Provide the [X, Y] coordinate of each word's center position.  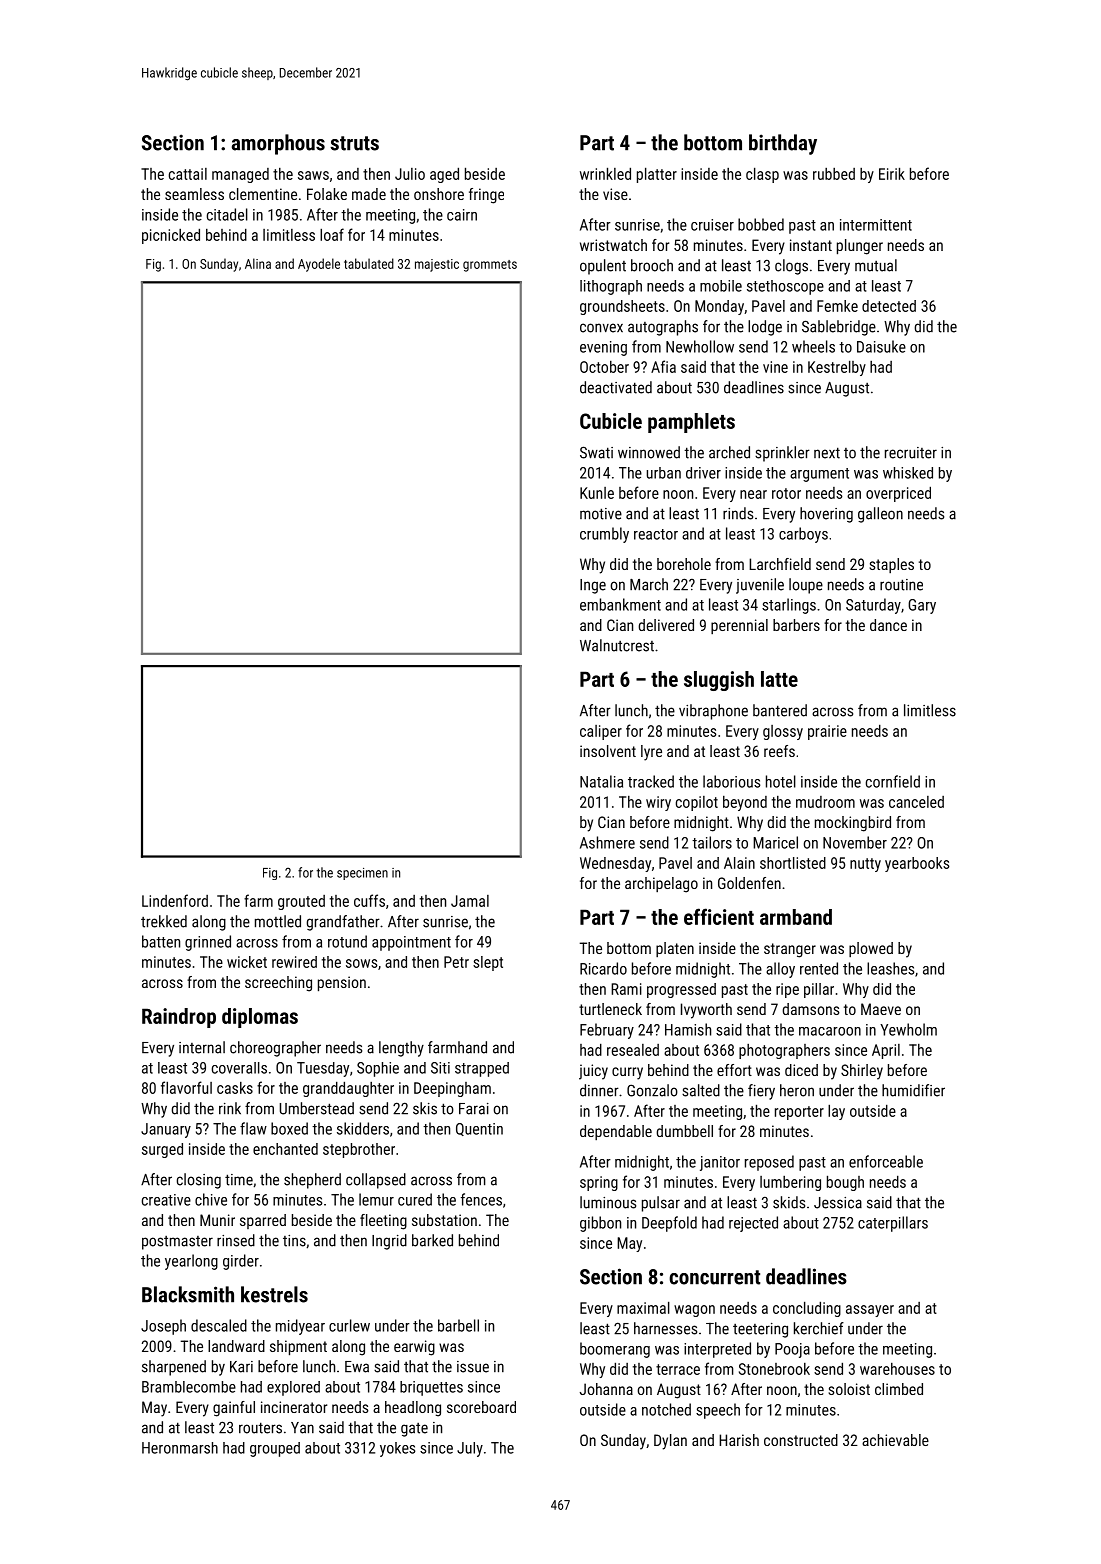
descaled [219, 1325]
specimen [362, 874]
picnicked [171, 236]
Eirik [892, 173]
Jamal [470, 901]
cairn [462, 215]
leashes [890, 968]
